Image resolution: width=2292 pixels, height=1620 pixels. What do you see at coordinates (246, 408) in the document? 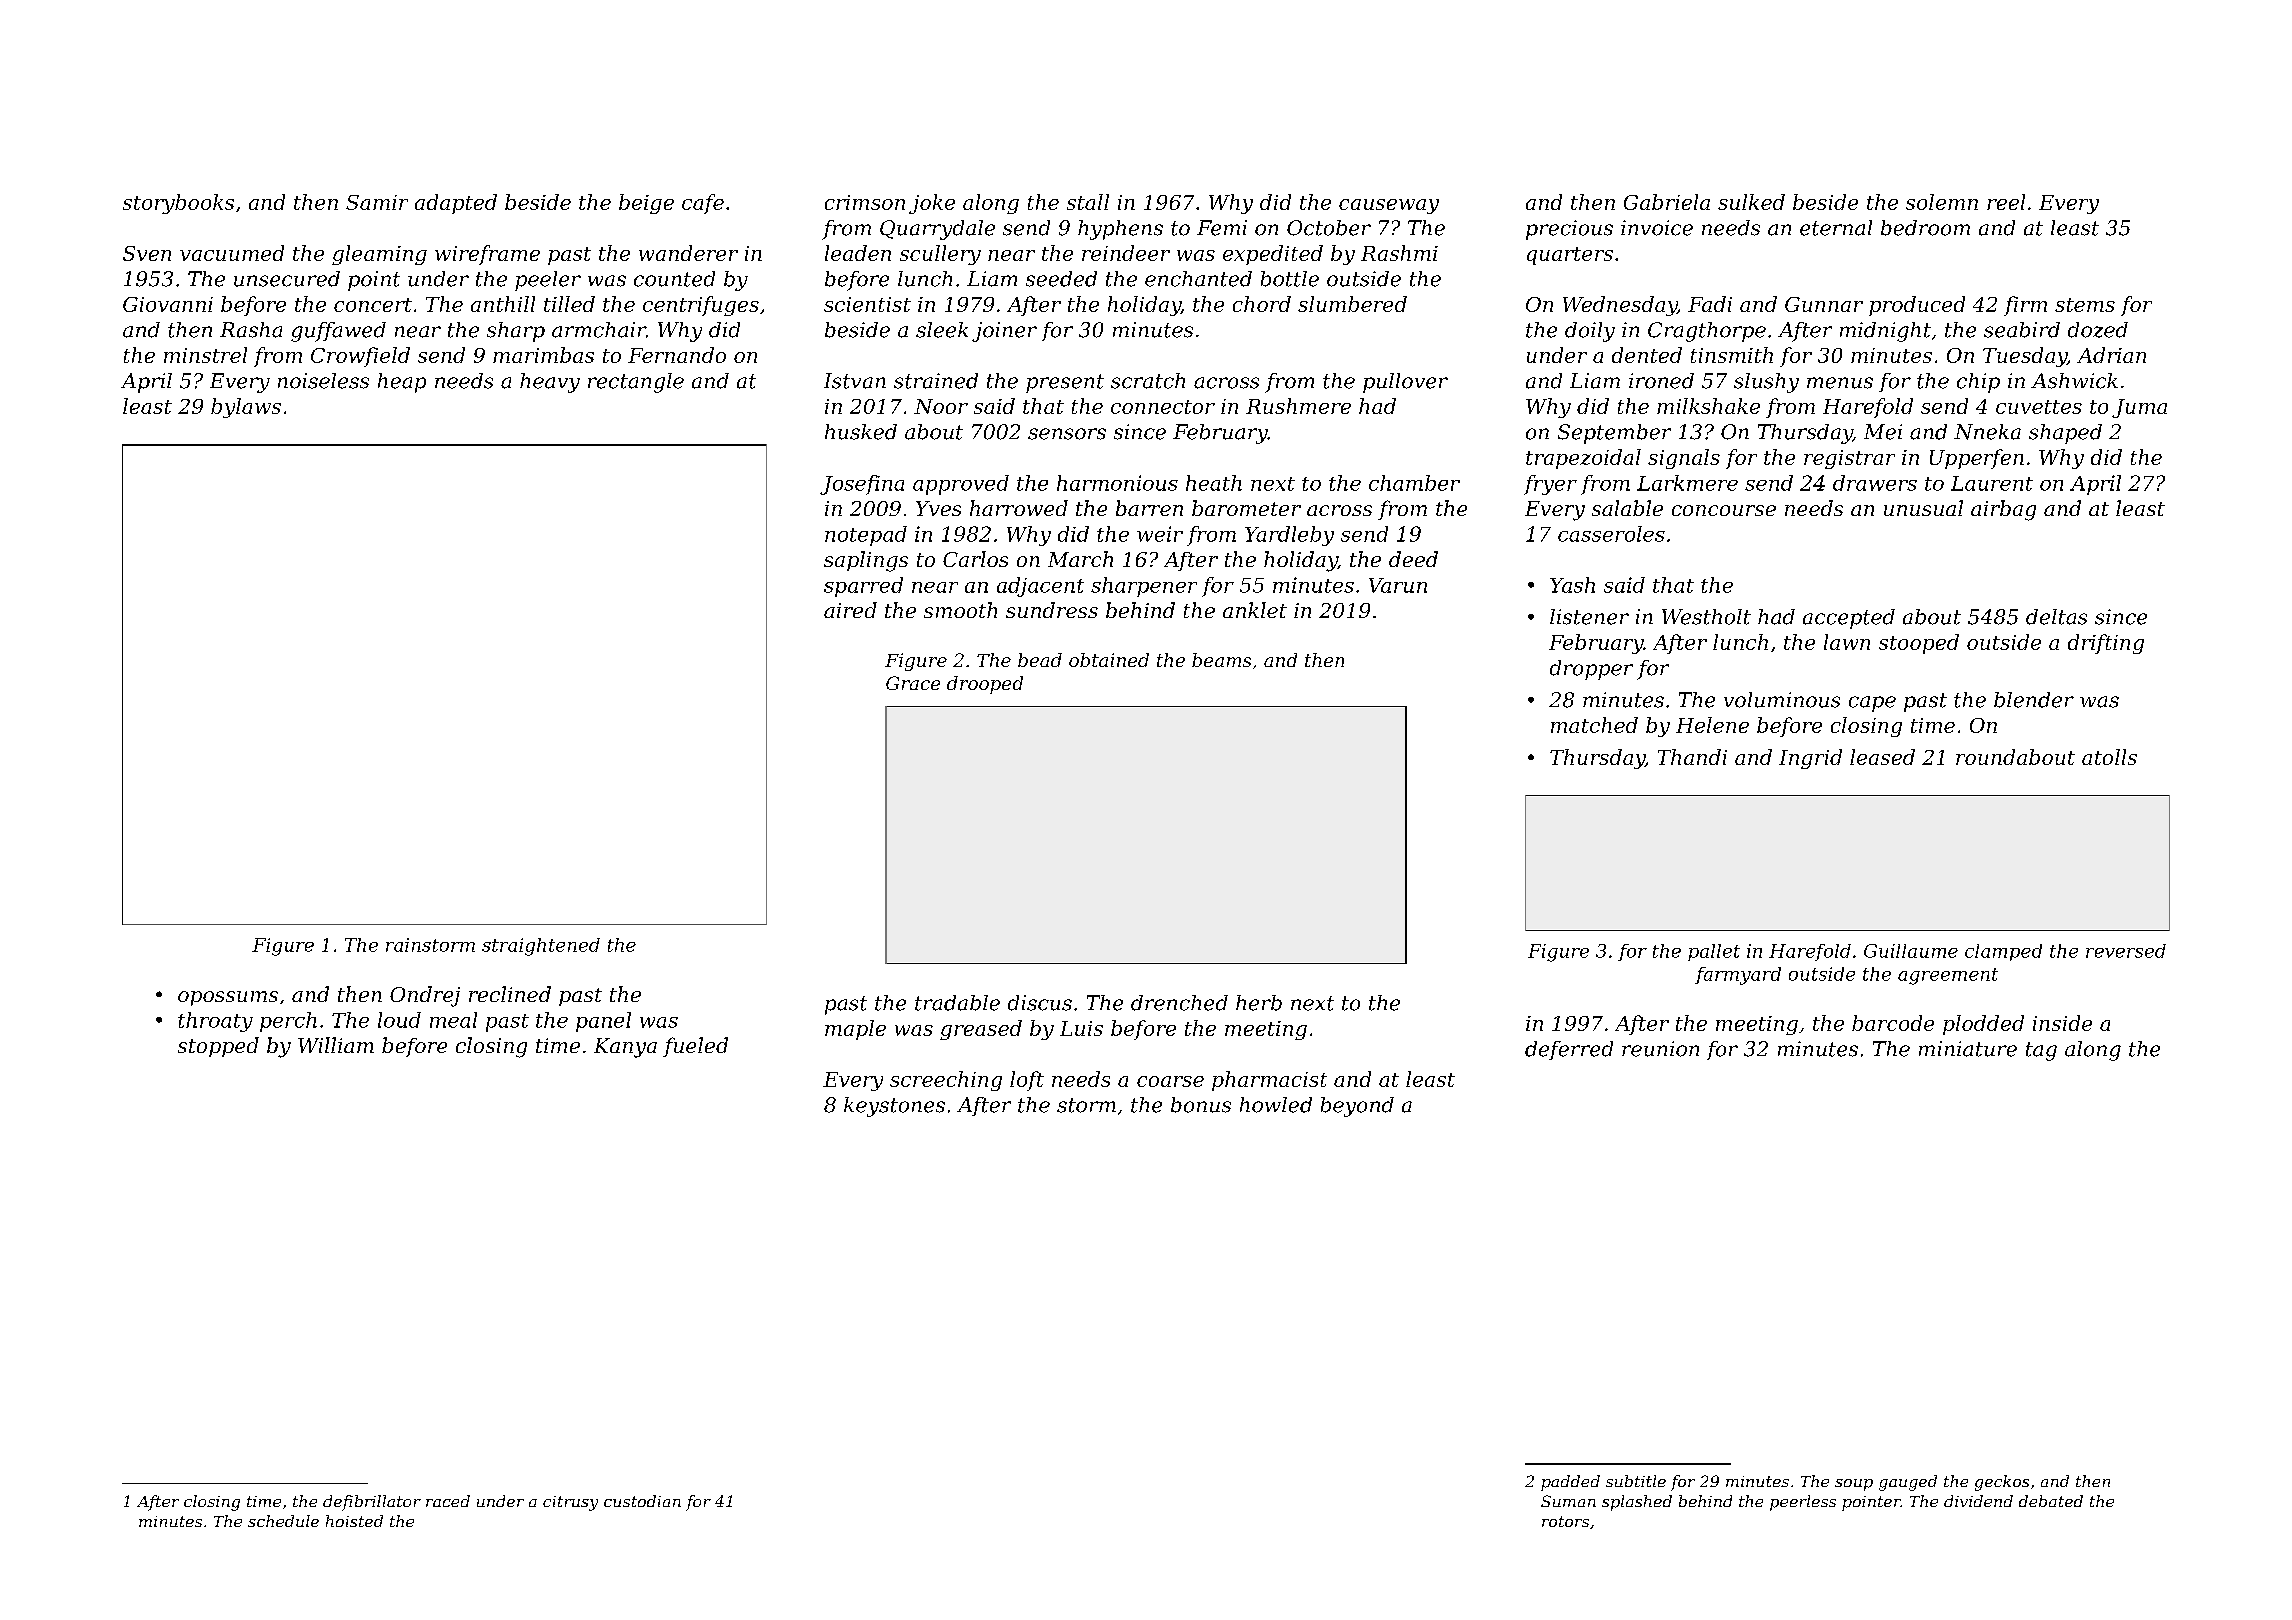
I see `bylaws` at bounding box center [246, 408].
